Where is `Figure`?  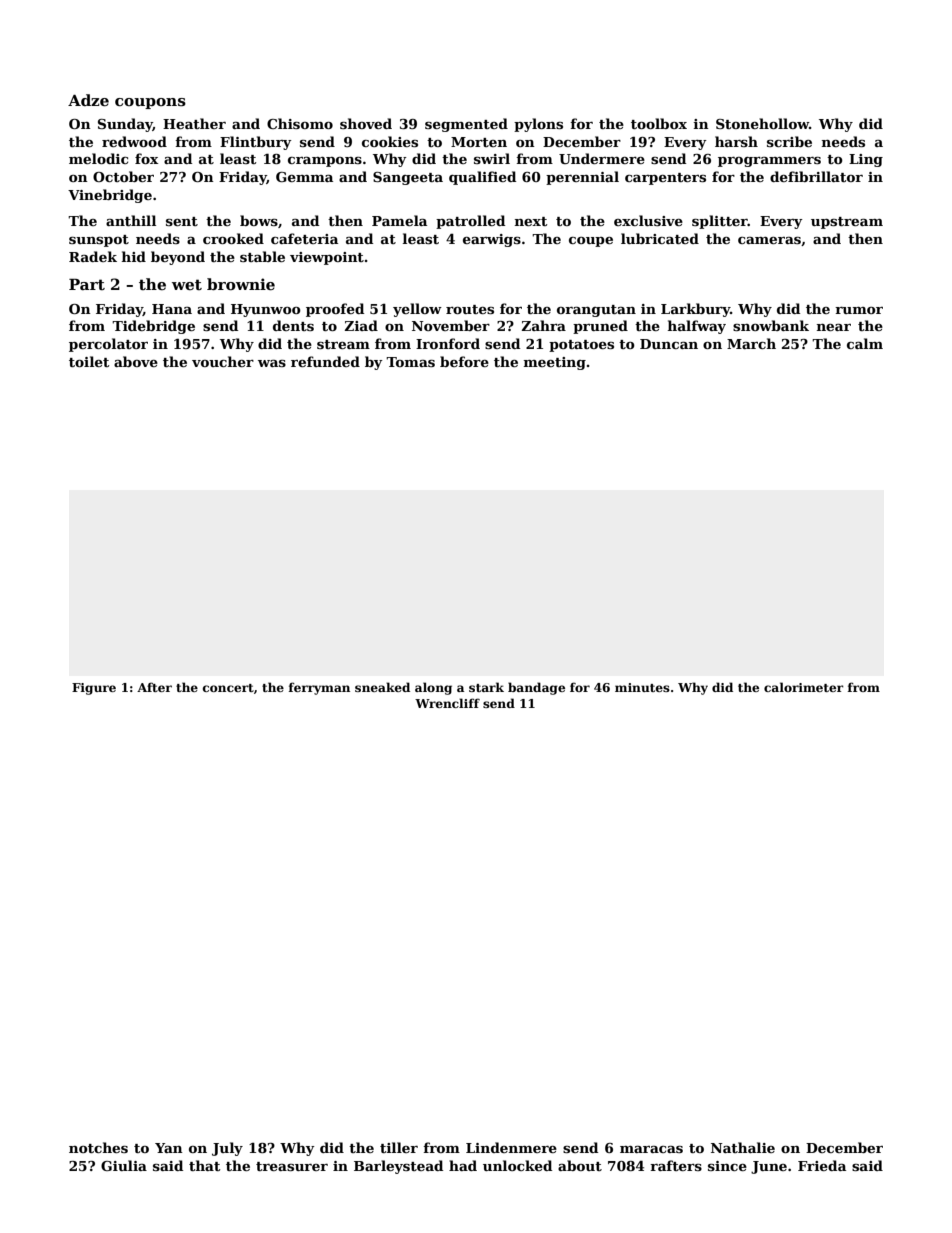
Figure is located at coordinates (94, 689).
